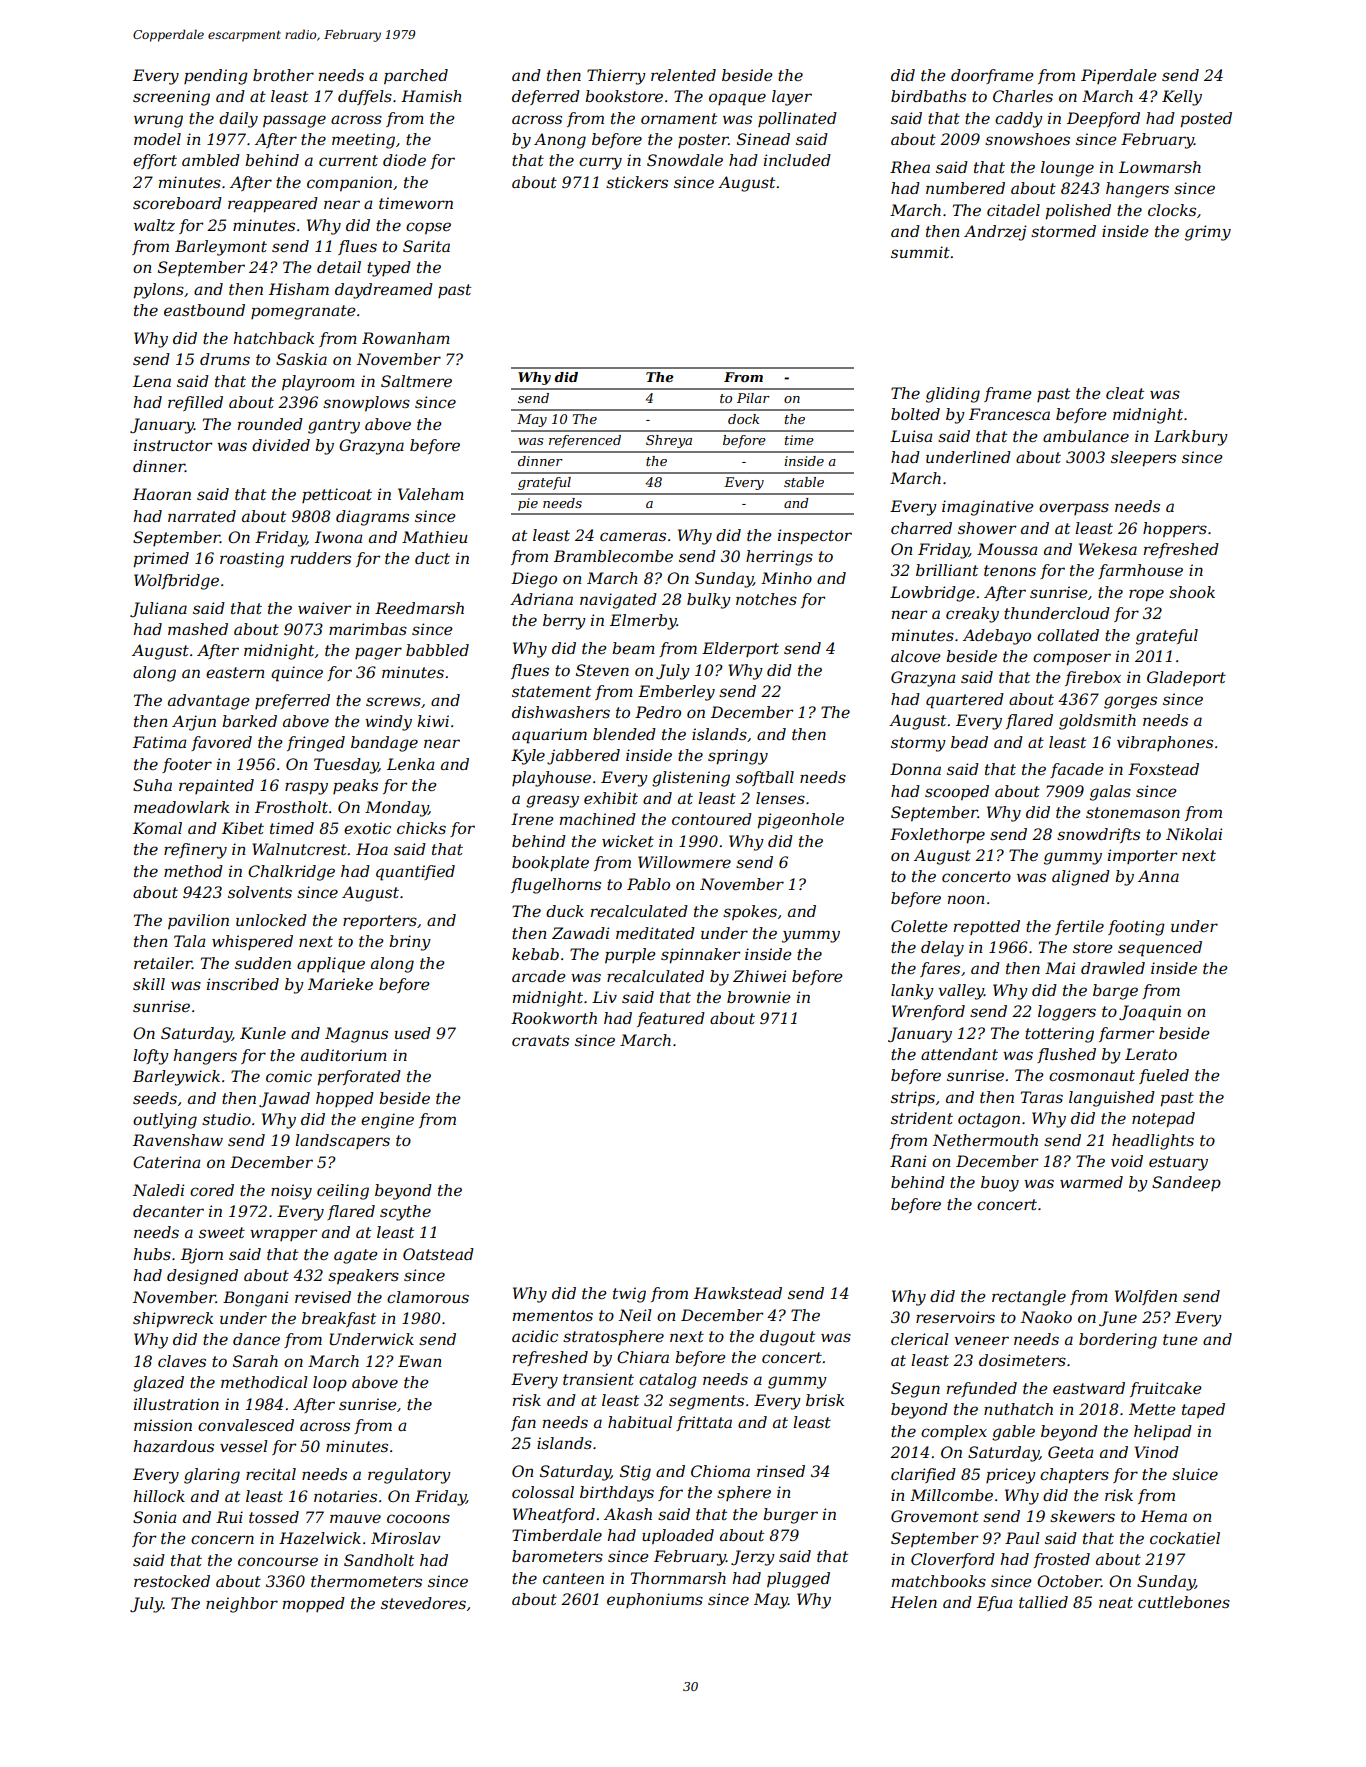 This screenshot has width=1366, height=1767. I want to click on drums, so click(225, 359).
